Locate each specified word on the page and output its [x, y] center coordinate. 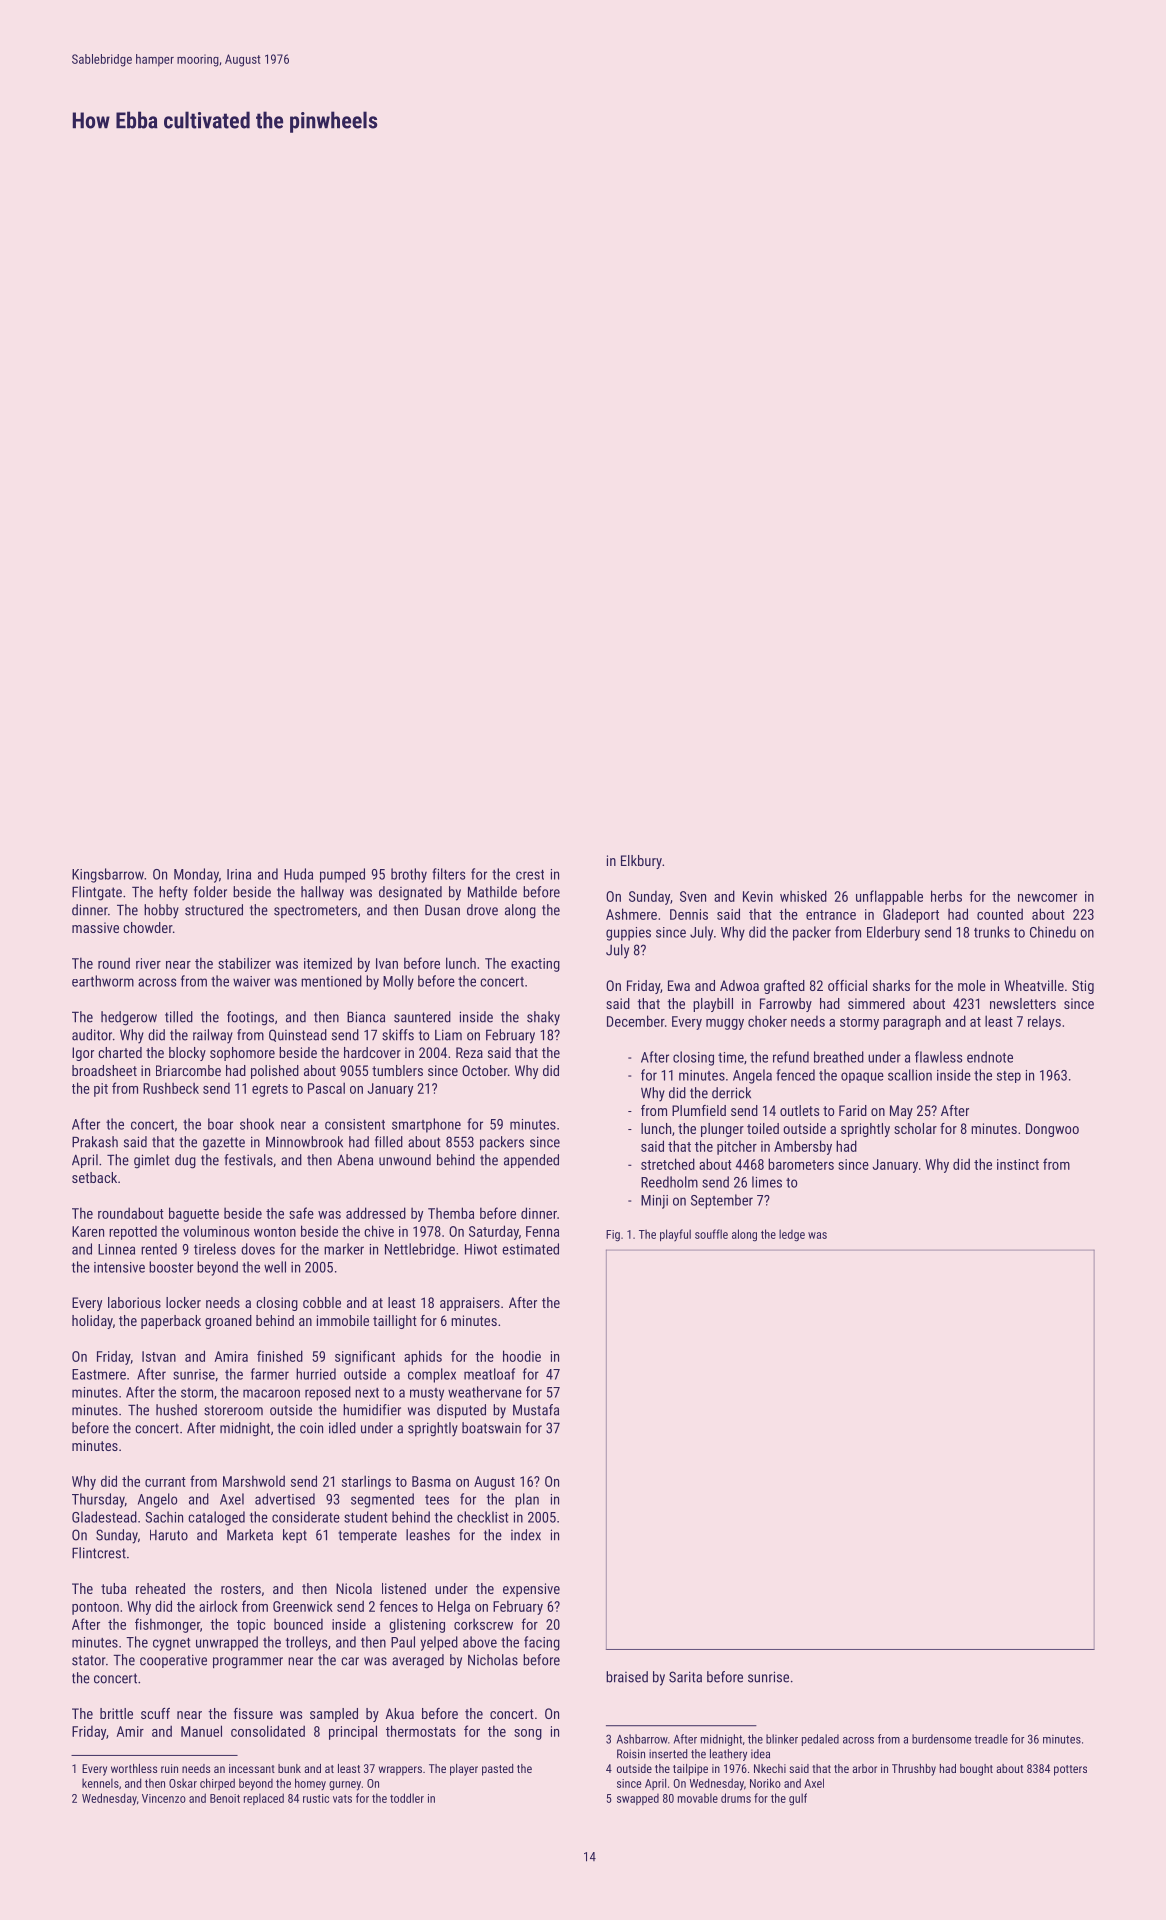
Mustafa [536, 1410]
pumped [342, 875]
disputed [461, 1411]
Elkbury [641, 862]
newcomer [1047, 898]
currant [165, 1482]
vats [342, 1799]
